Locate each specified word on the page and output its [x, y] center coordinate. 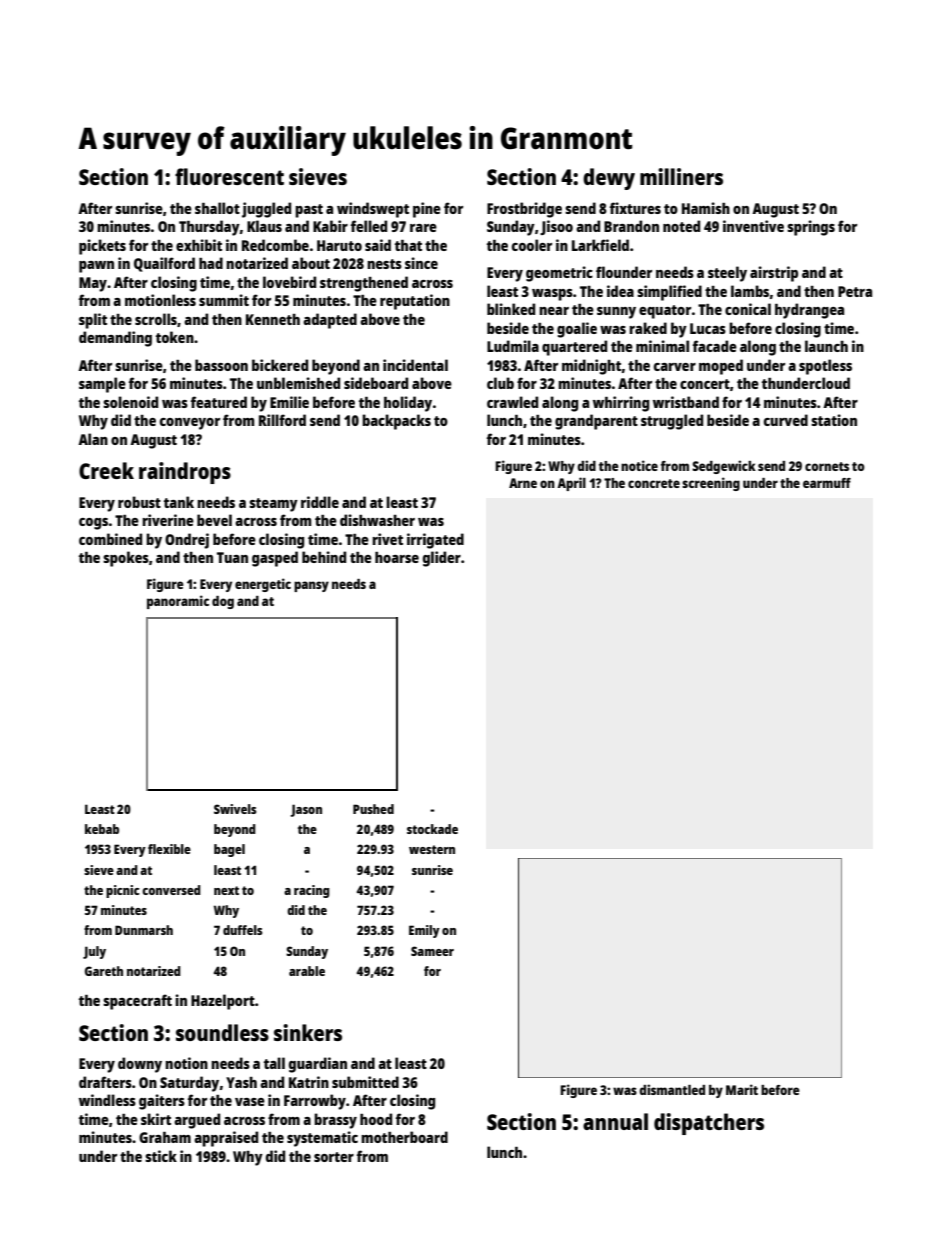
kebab [102, 829]
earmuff [827, 483]
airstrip [774, 274]
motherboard [404, 1137]
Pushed [373, 809]
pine [427, 210]
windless [107, 1100]
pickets [102, 247]
